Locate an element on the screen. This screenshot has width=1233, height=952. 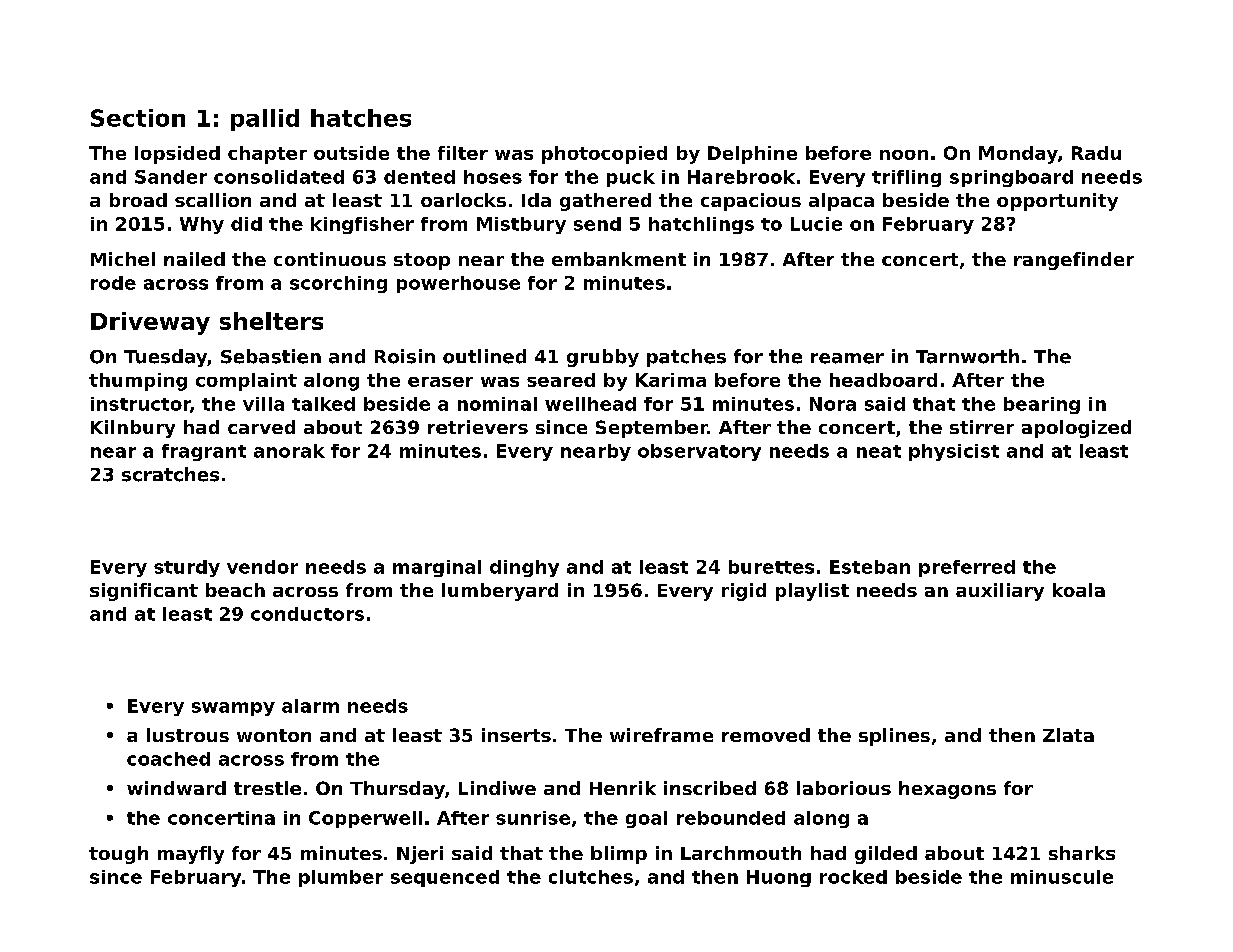
playlist is located at coordinates (812, 592).
